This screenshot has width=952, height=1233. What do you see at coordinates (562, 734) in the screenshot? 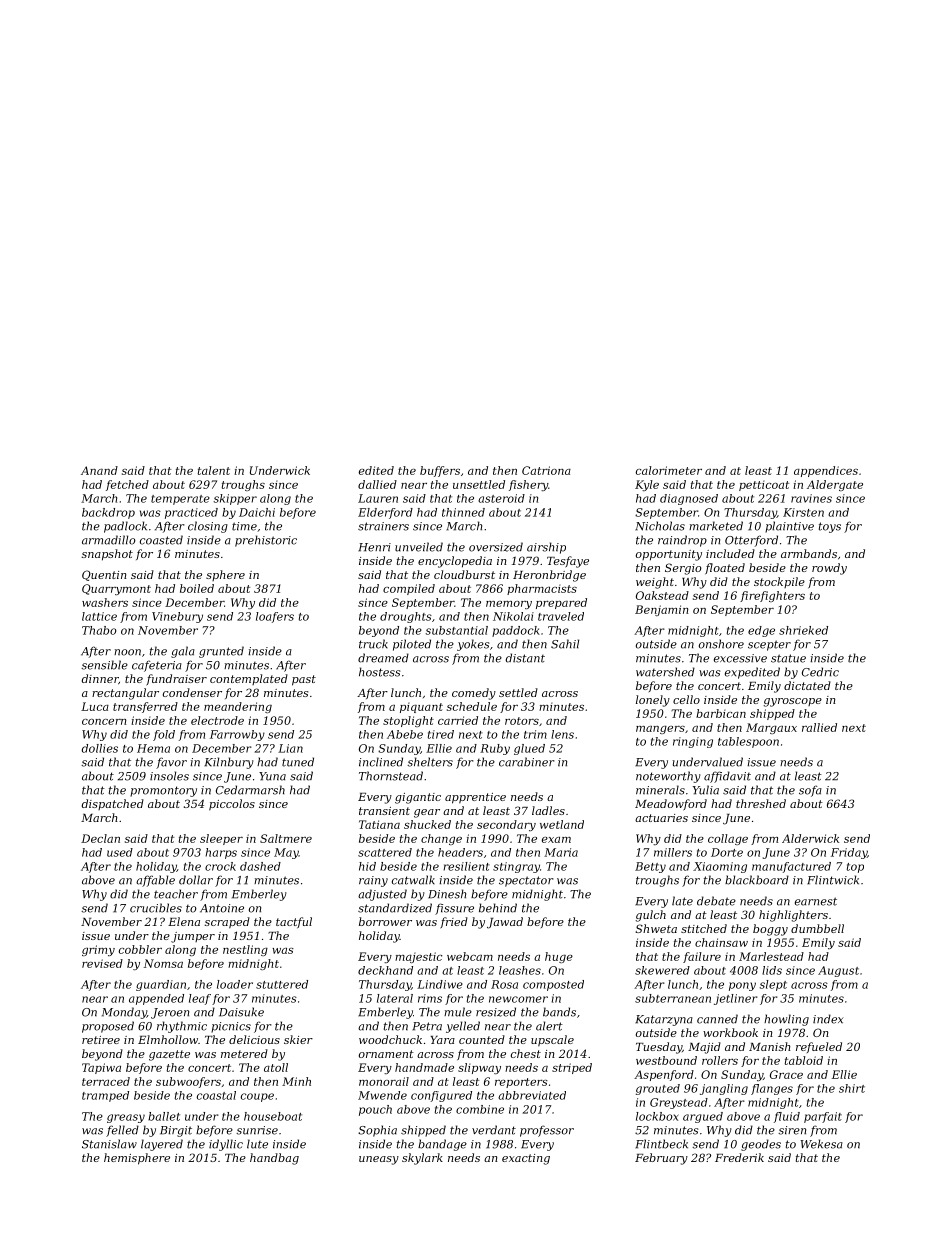
I see `lens` at bounding box center [562, 734].
